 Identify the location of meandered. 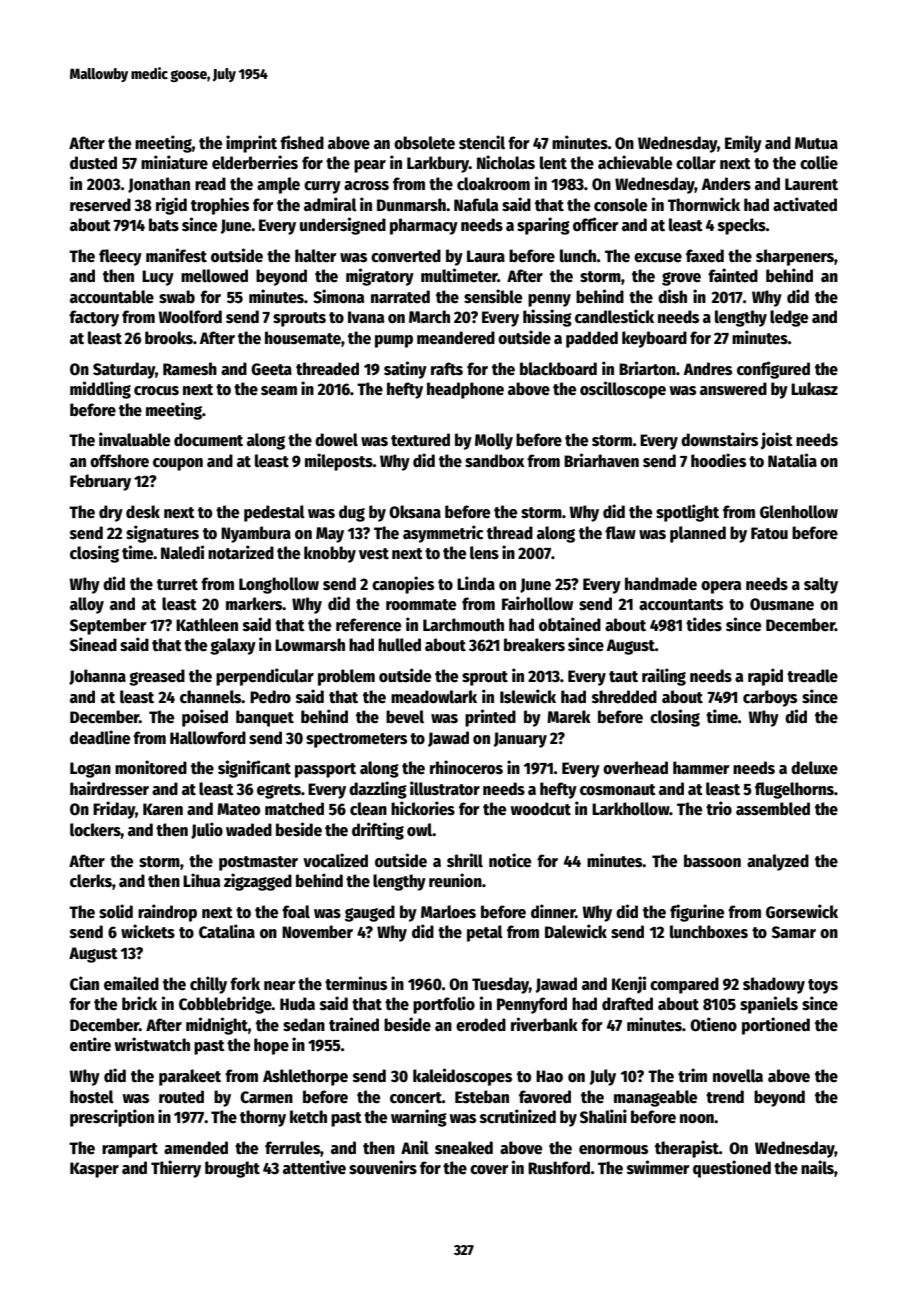
(456, 338).
